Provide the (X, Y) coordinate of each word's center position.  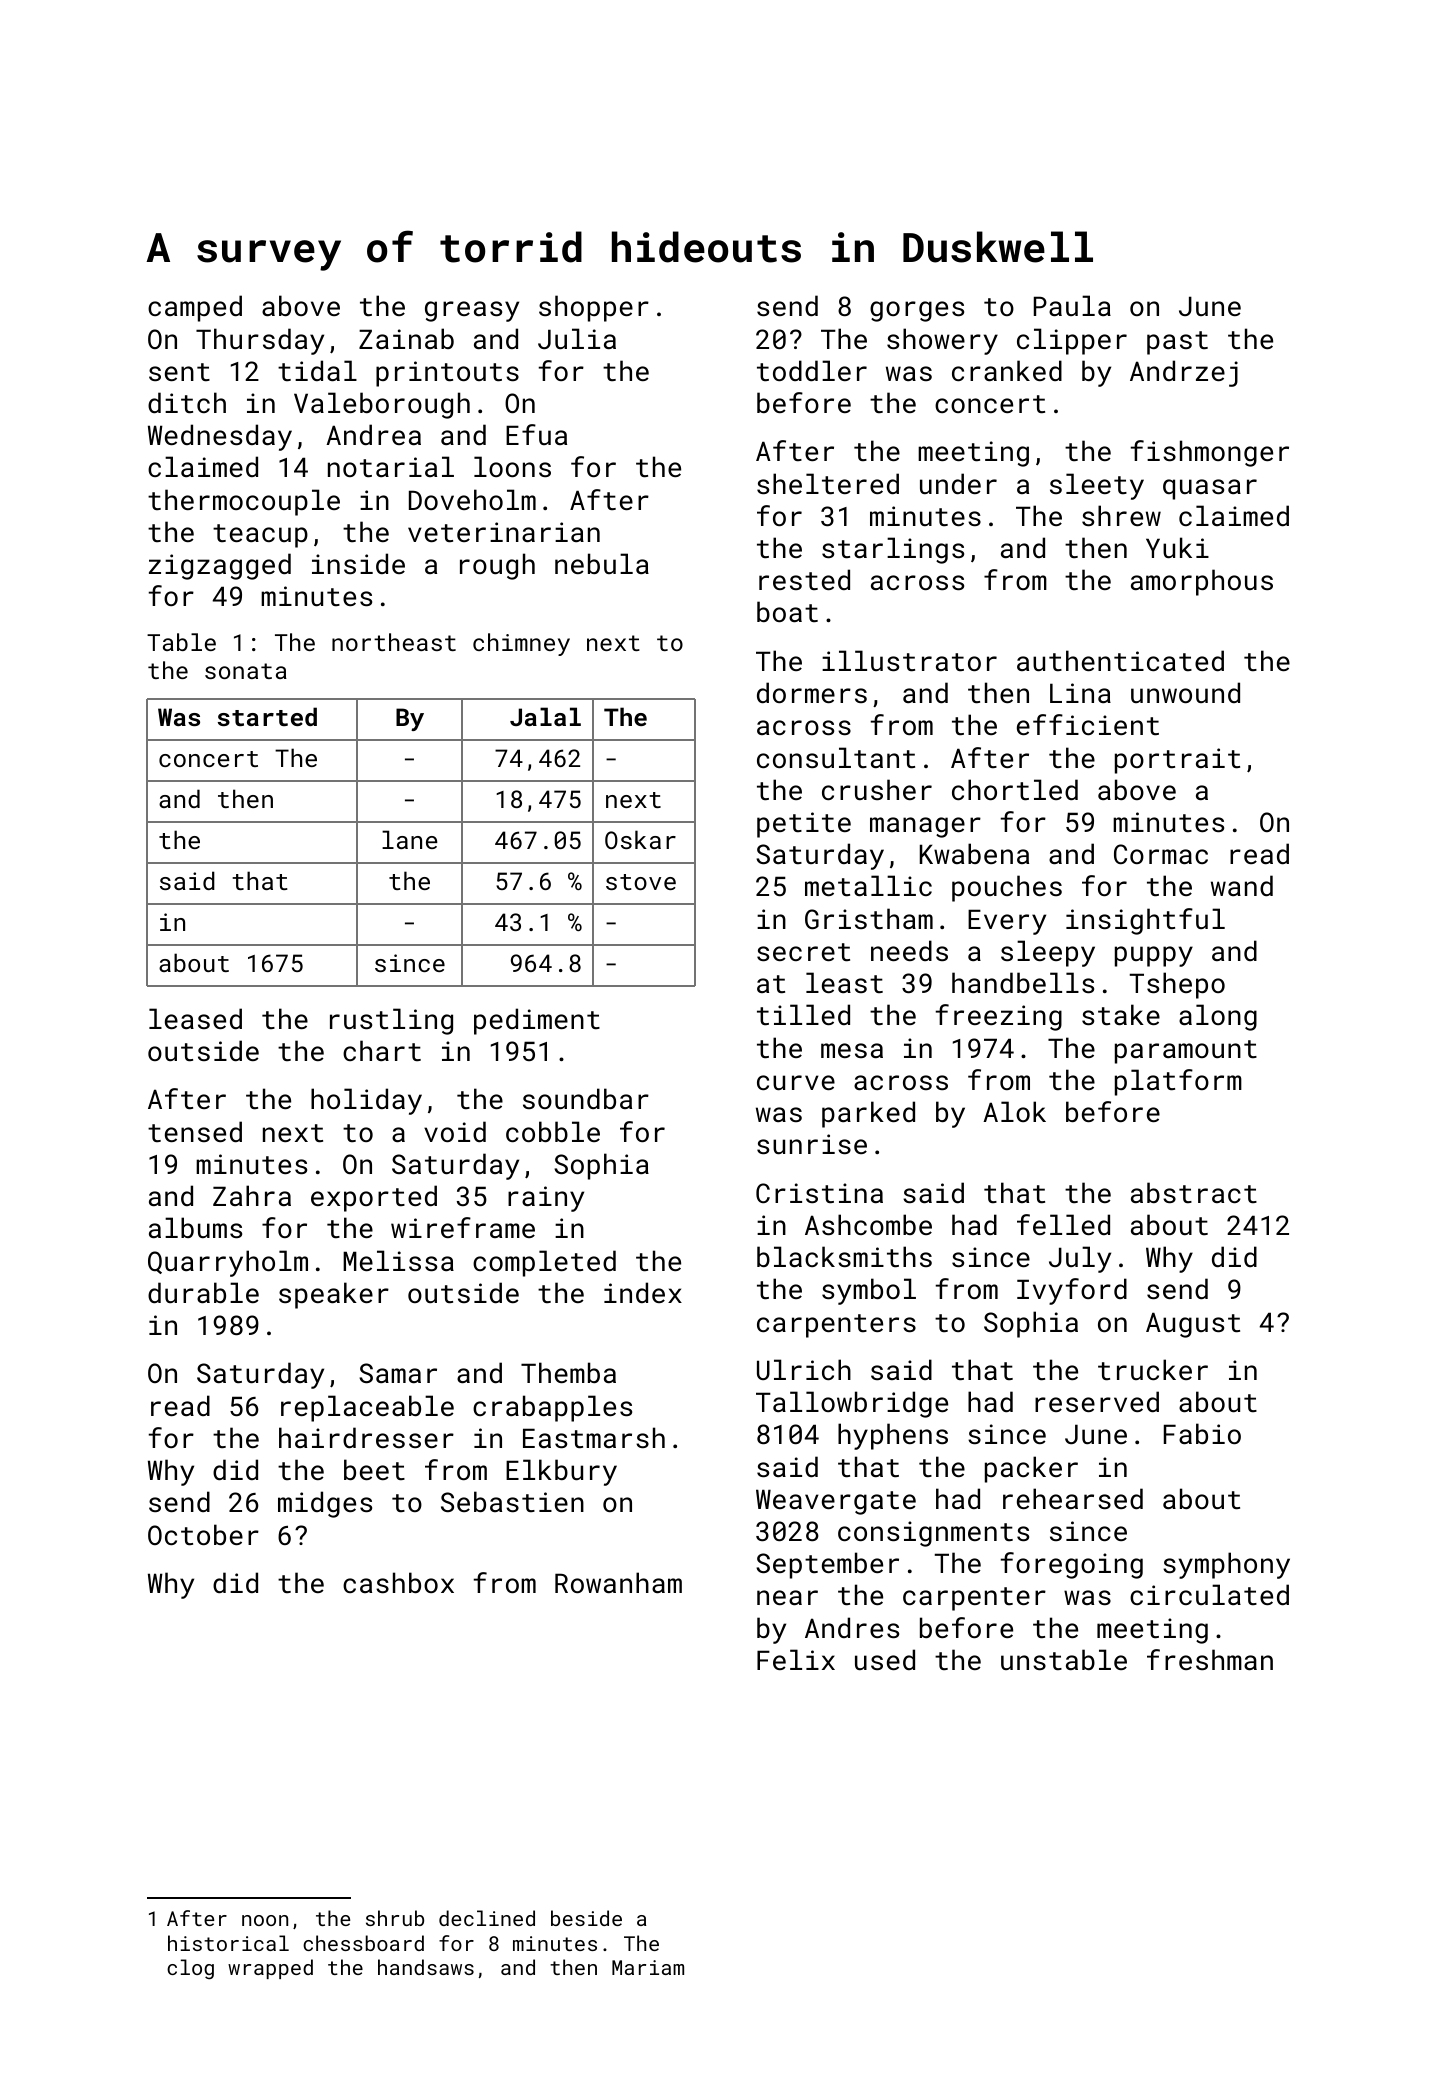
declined (487, 1918)
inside (358, 563)
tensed (195, 1131)
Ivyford (1072, 1291)
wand (1242, 885)
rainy (546, 1199)
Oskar (640, 839)
